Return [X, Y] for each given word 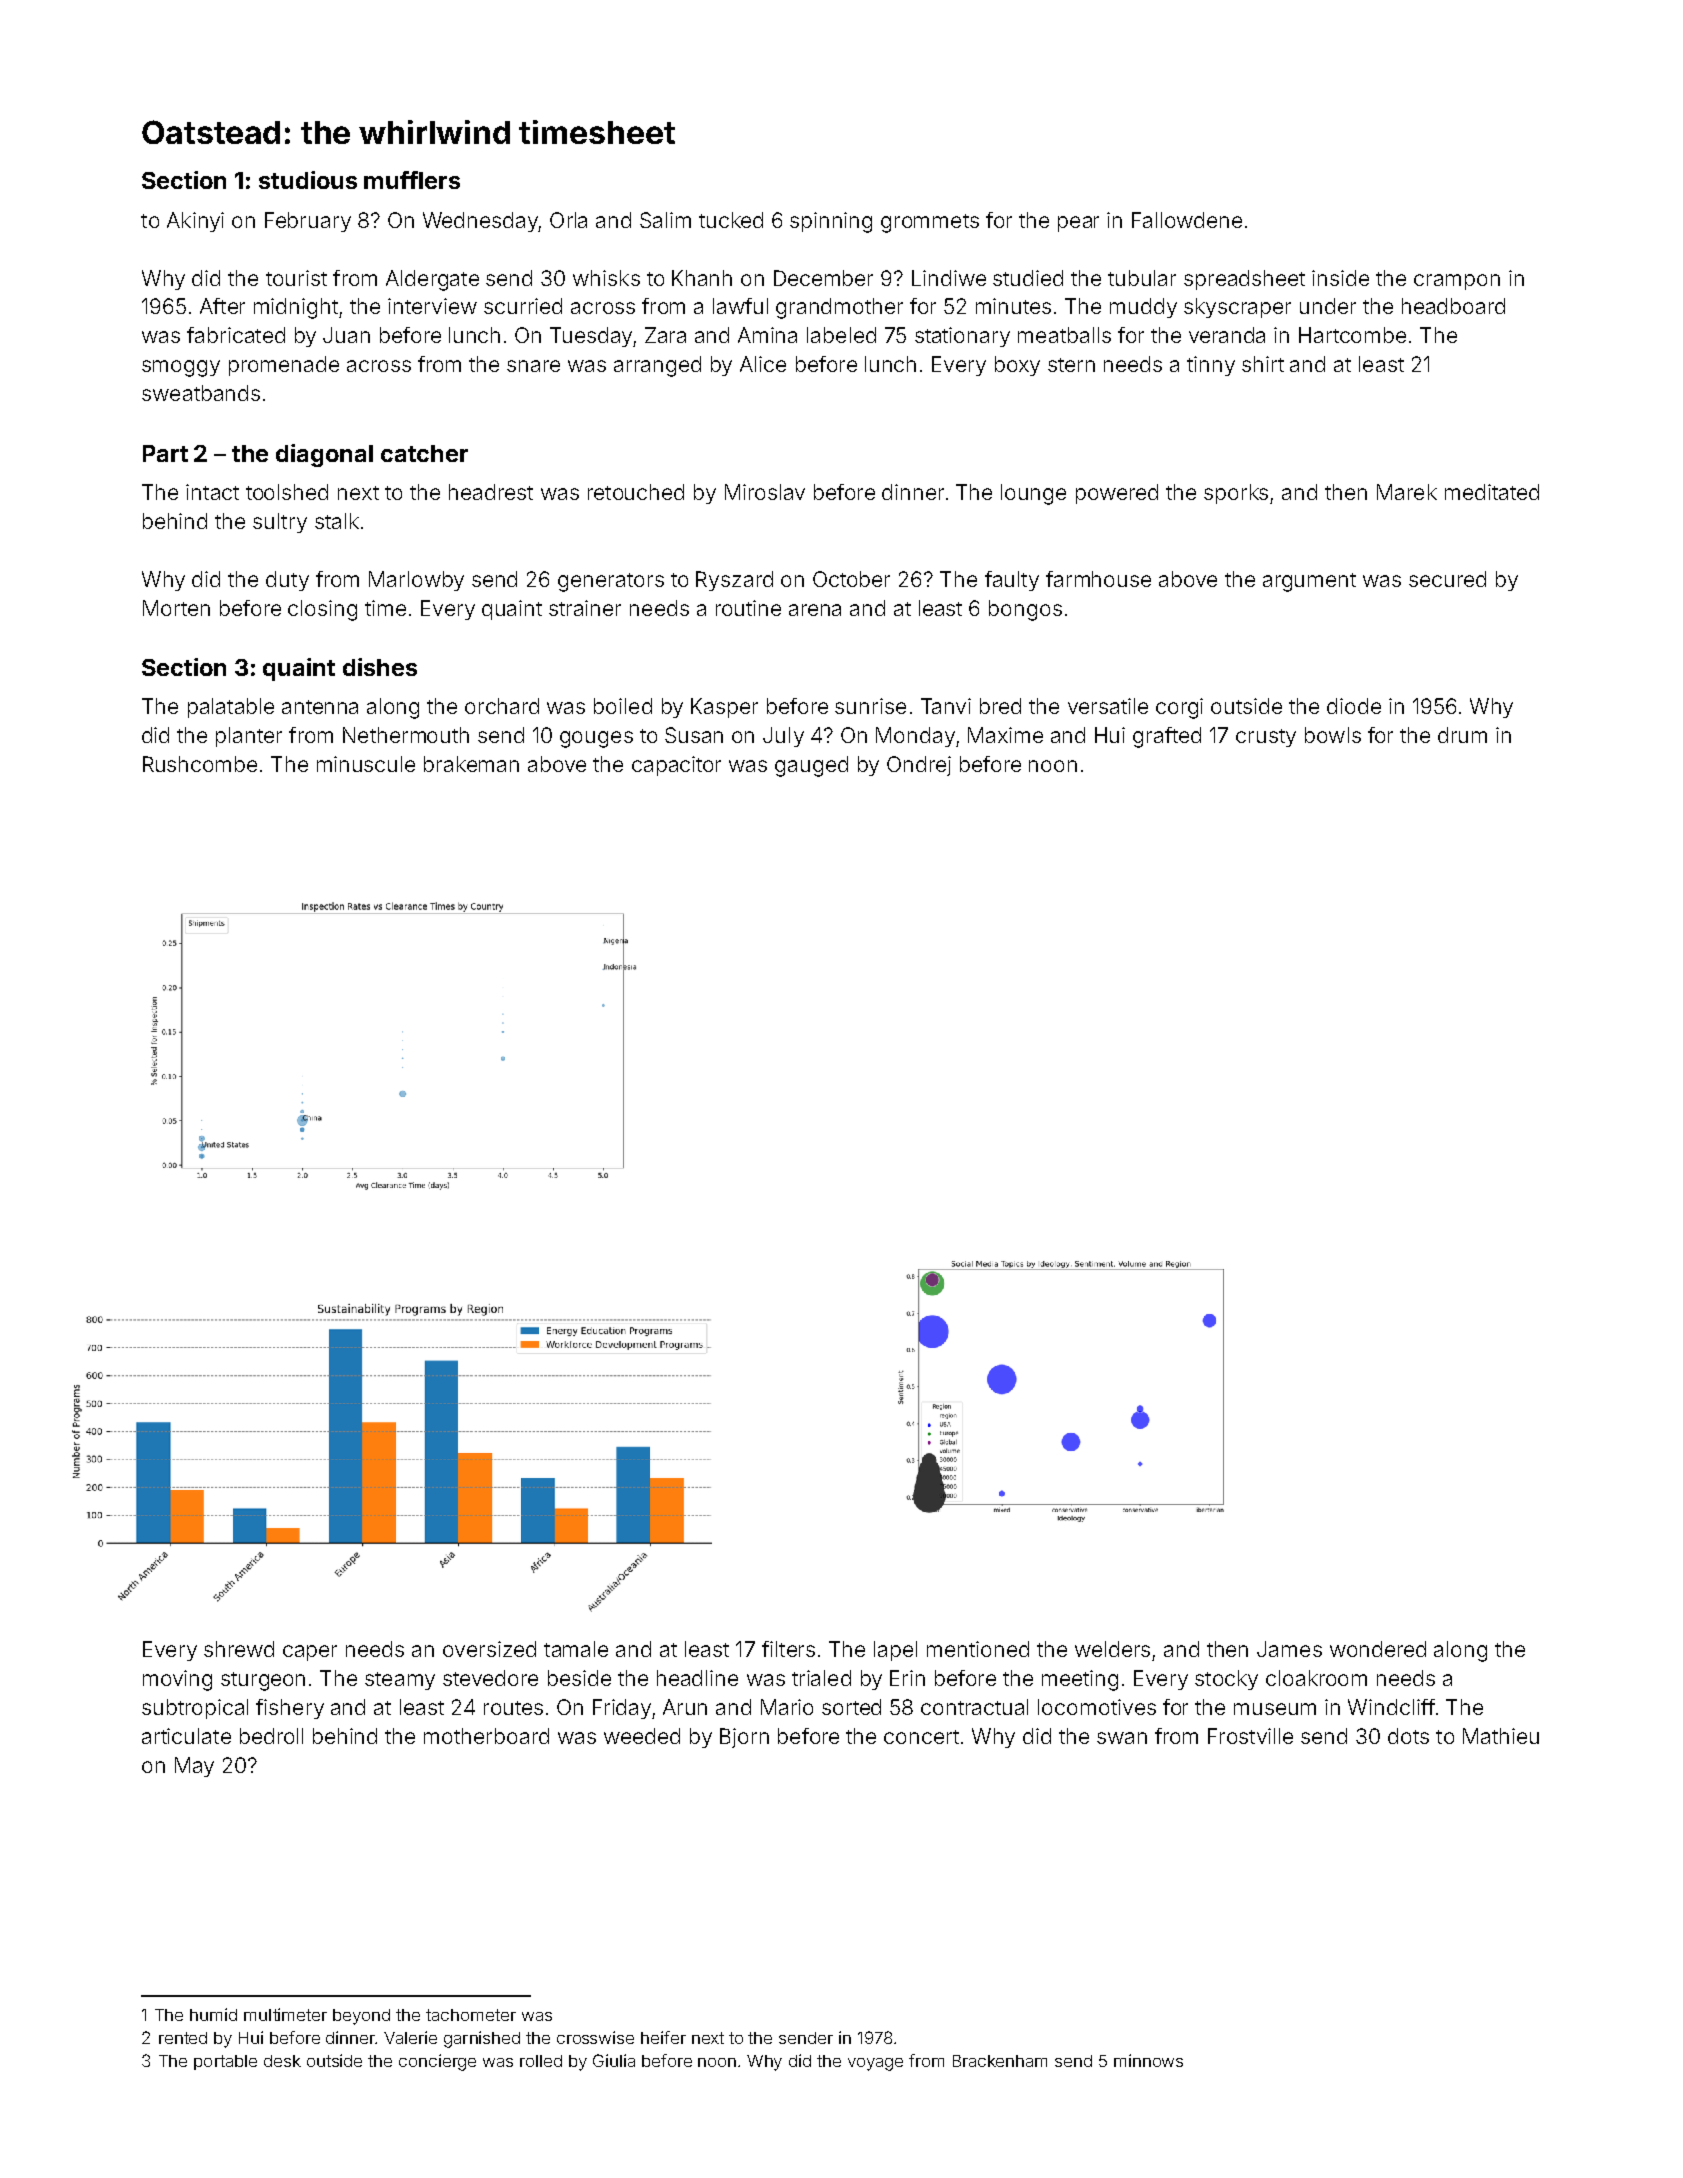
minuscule [366, 764]
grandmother [839, 308]
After [222, 306]
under [1328, 306]
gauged [811, 766]
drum [1462, 735]
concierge [437, 2062]
